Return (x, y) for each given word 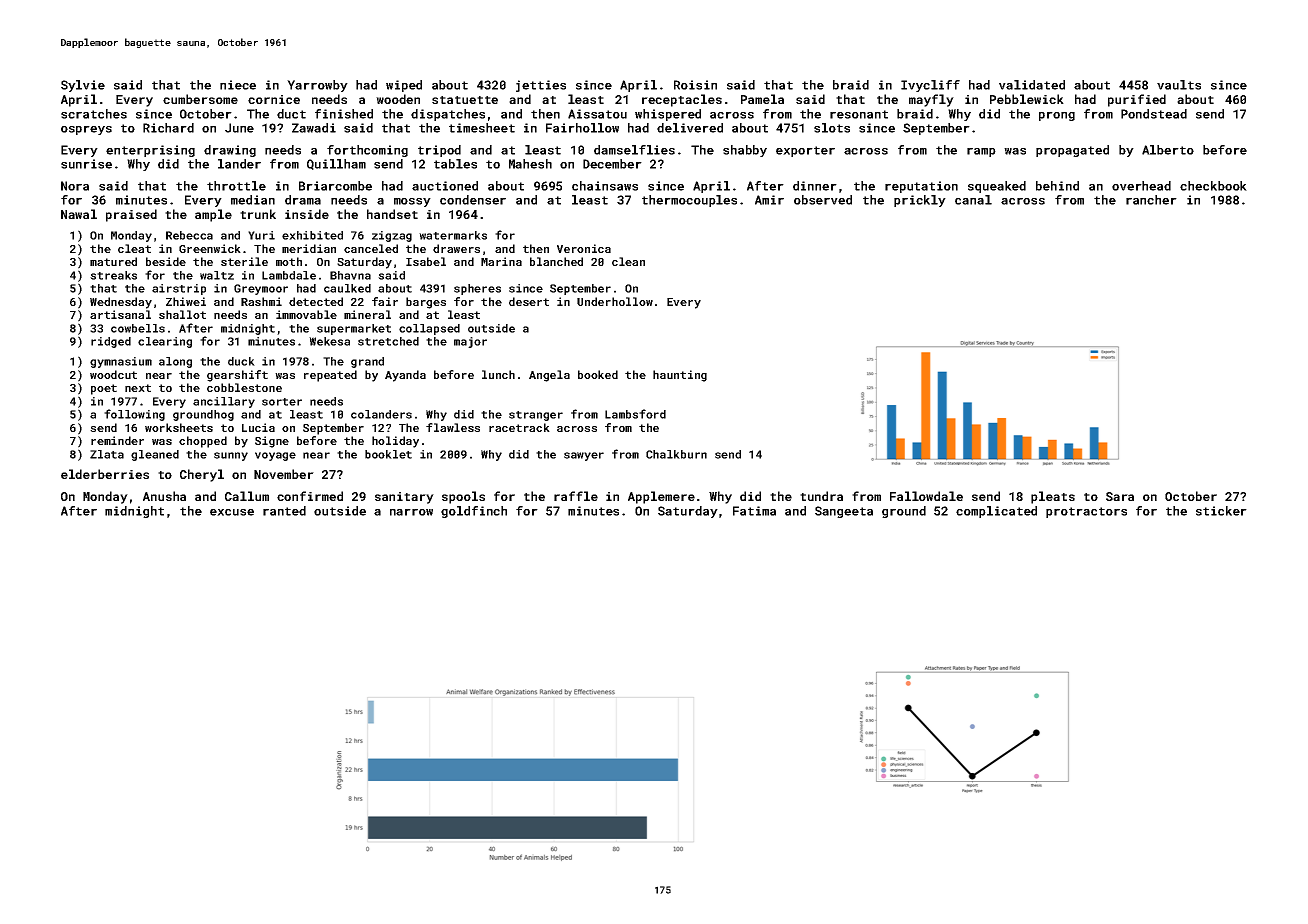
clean (628, 261)
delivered (690, 128)
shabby (745, 151)
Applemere (661, 497)
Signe (272, 442)
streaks (113, 275)
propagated (1072, 151)
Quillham (336, 164)
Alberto (1168, 150)
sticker (1221, 511)
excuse (232, 512)
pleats (1053, 497)
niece (238, 85)
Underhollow (615, 301)
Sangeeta (844, 512)
